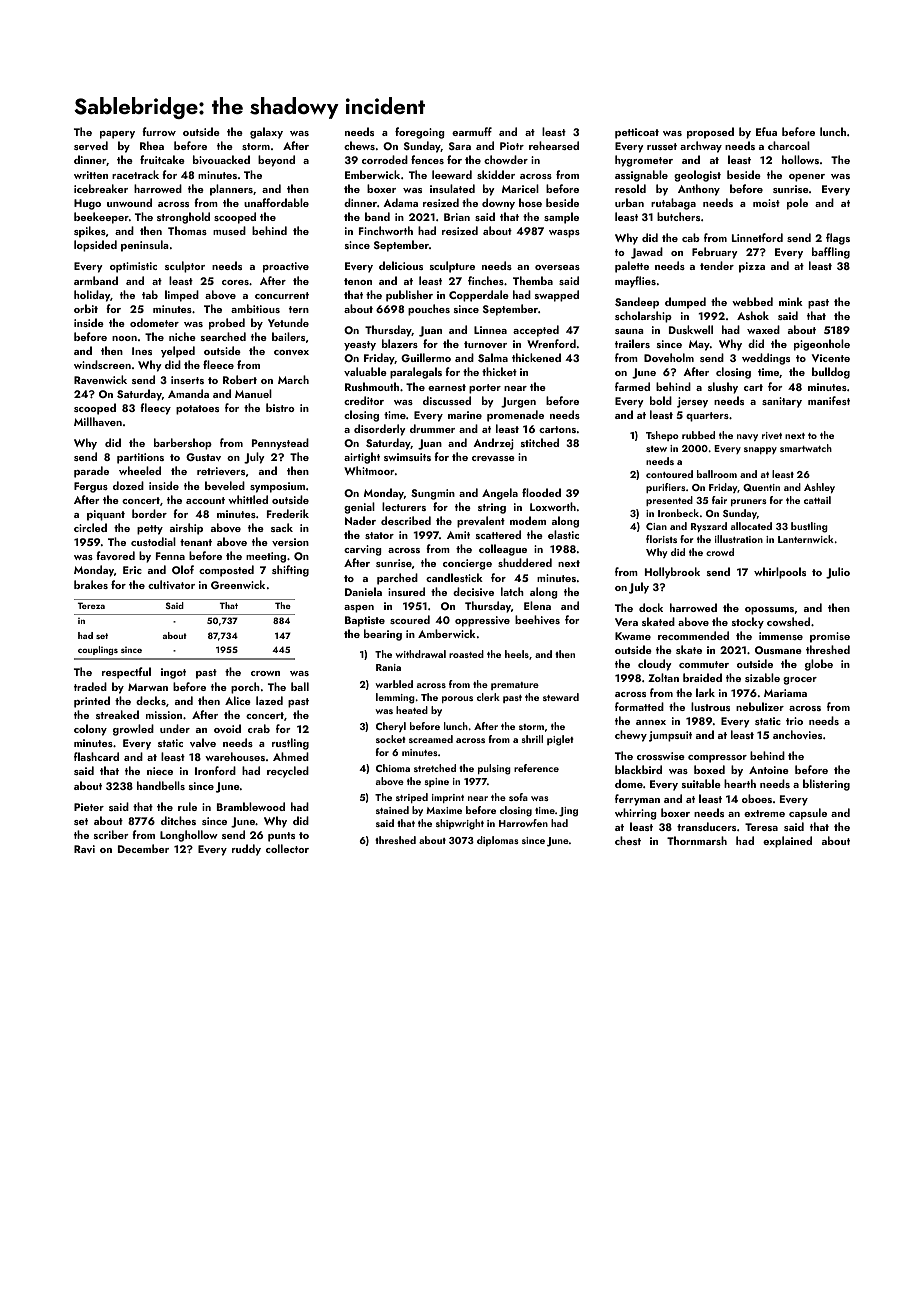 This screenshot has width=924, height=1308. What do you see at coordinates (229, 230) in the screenshot?
I see `mused` at bounding box center [229, 230].
